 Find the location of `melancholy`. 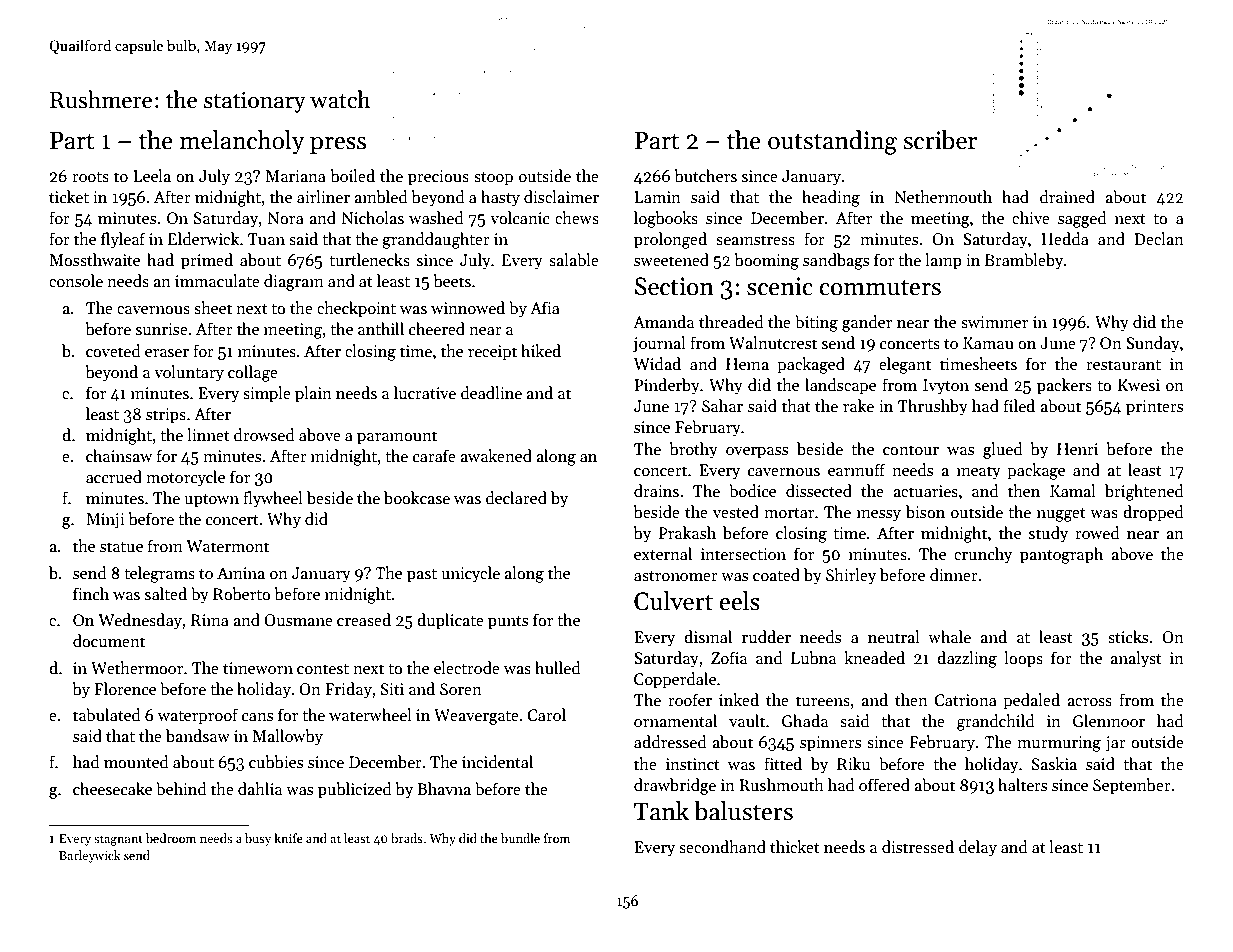

melancholy is located at coordinates (242, 142).
